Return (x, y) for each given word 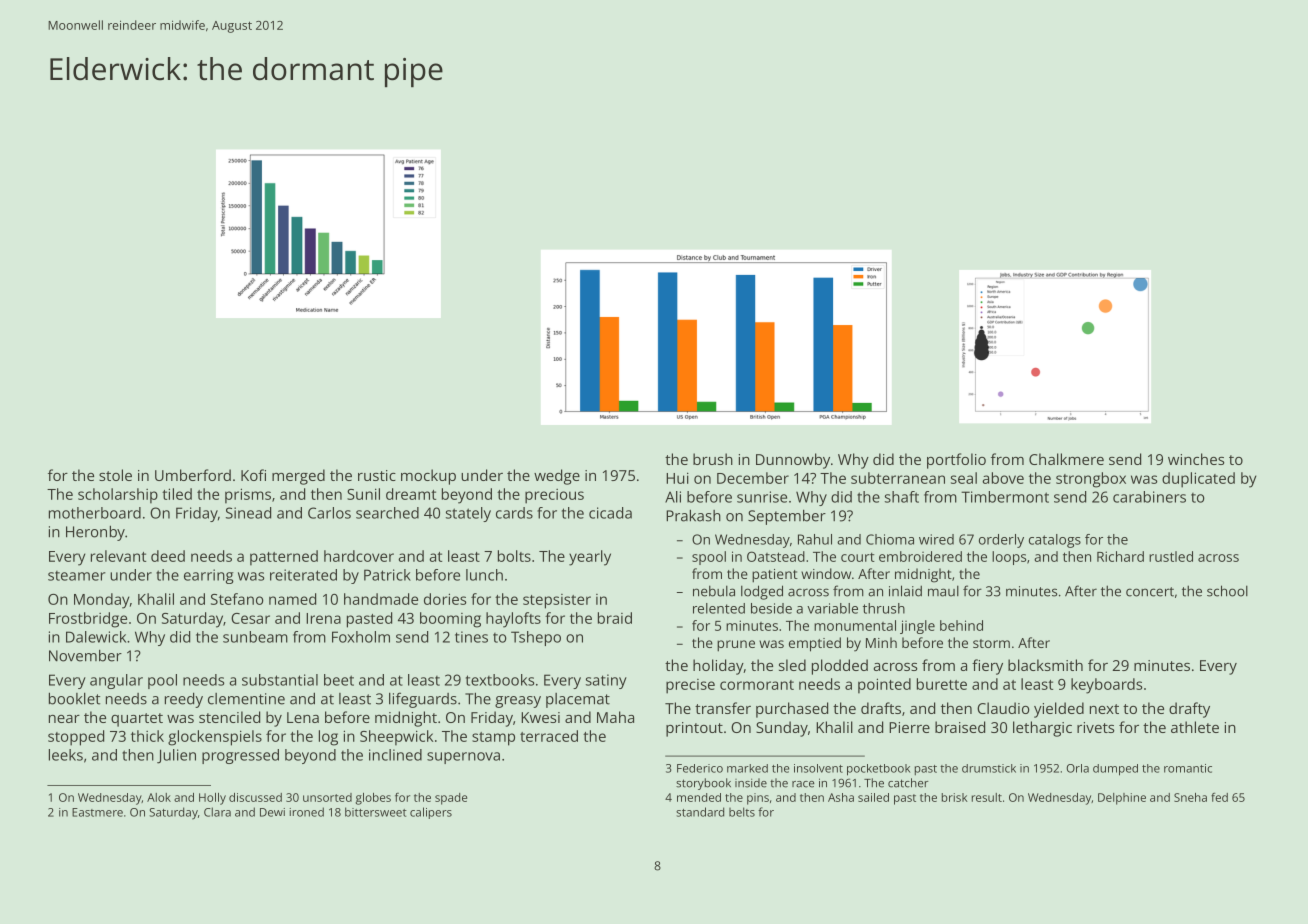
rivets (1095, 727)
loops (1009, 558)
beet (339, 680)
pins (758, 799)
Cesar (250, 618)
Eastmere (97, 812)
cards (514, 513)
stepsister (557, 601)
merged (298, 477)
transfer (723, 708)
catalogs (1055, 541)
